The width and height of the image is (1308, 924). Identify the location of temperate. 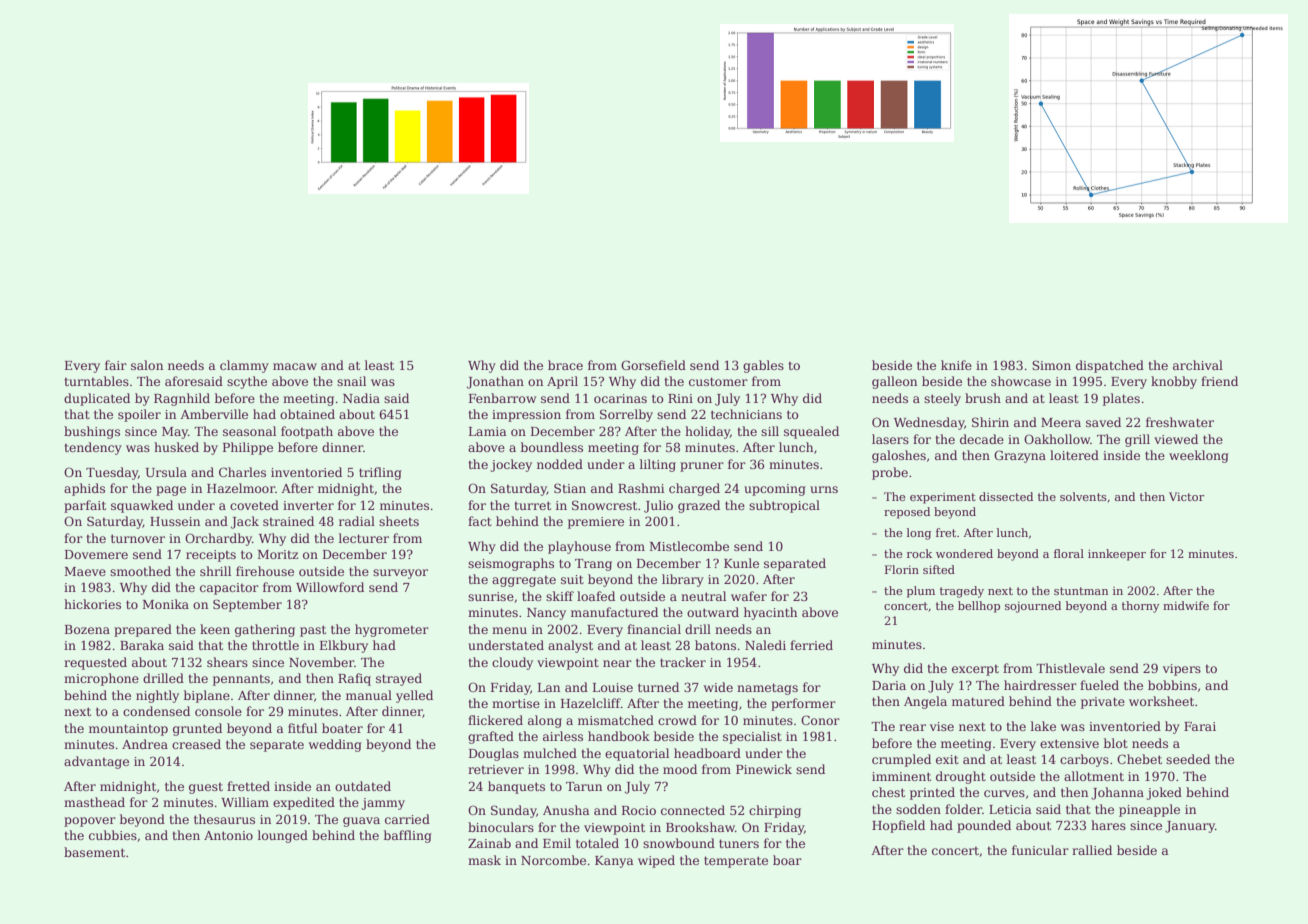
(736, 862).
